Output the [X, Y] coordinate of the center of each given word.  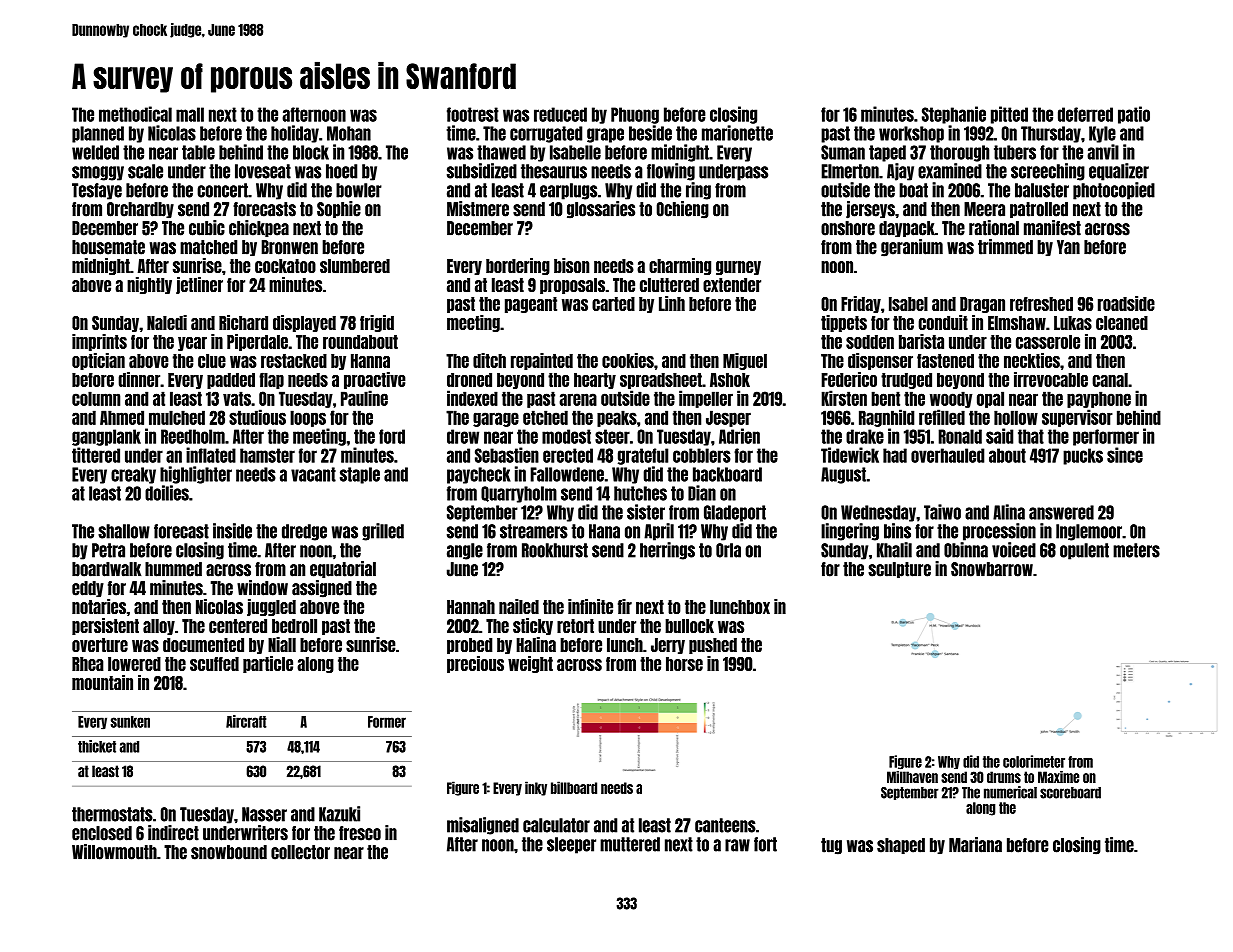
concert [222, 190]
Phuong [635, 115]
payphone [1099, 399]
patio [1134, 115]
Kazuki [339, 814]
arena [578, 399]
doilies [167, 493]
